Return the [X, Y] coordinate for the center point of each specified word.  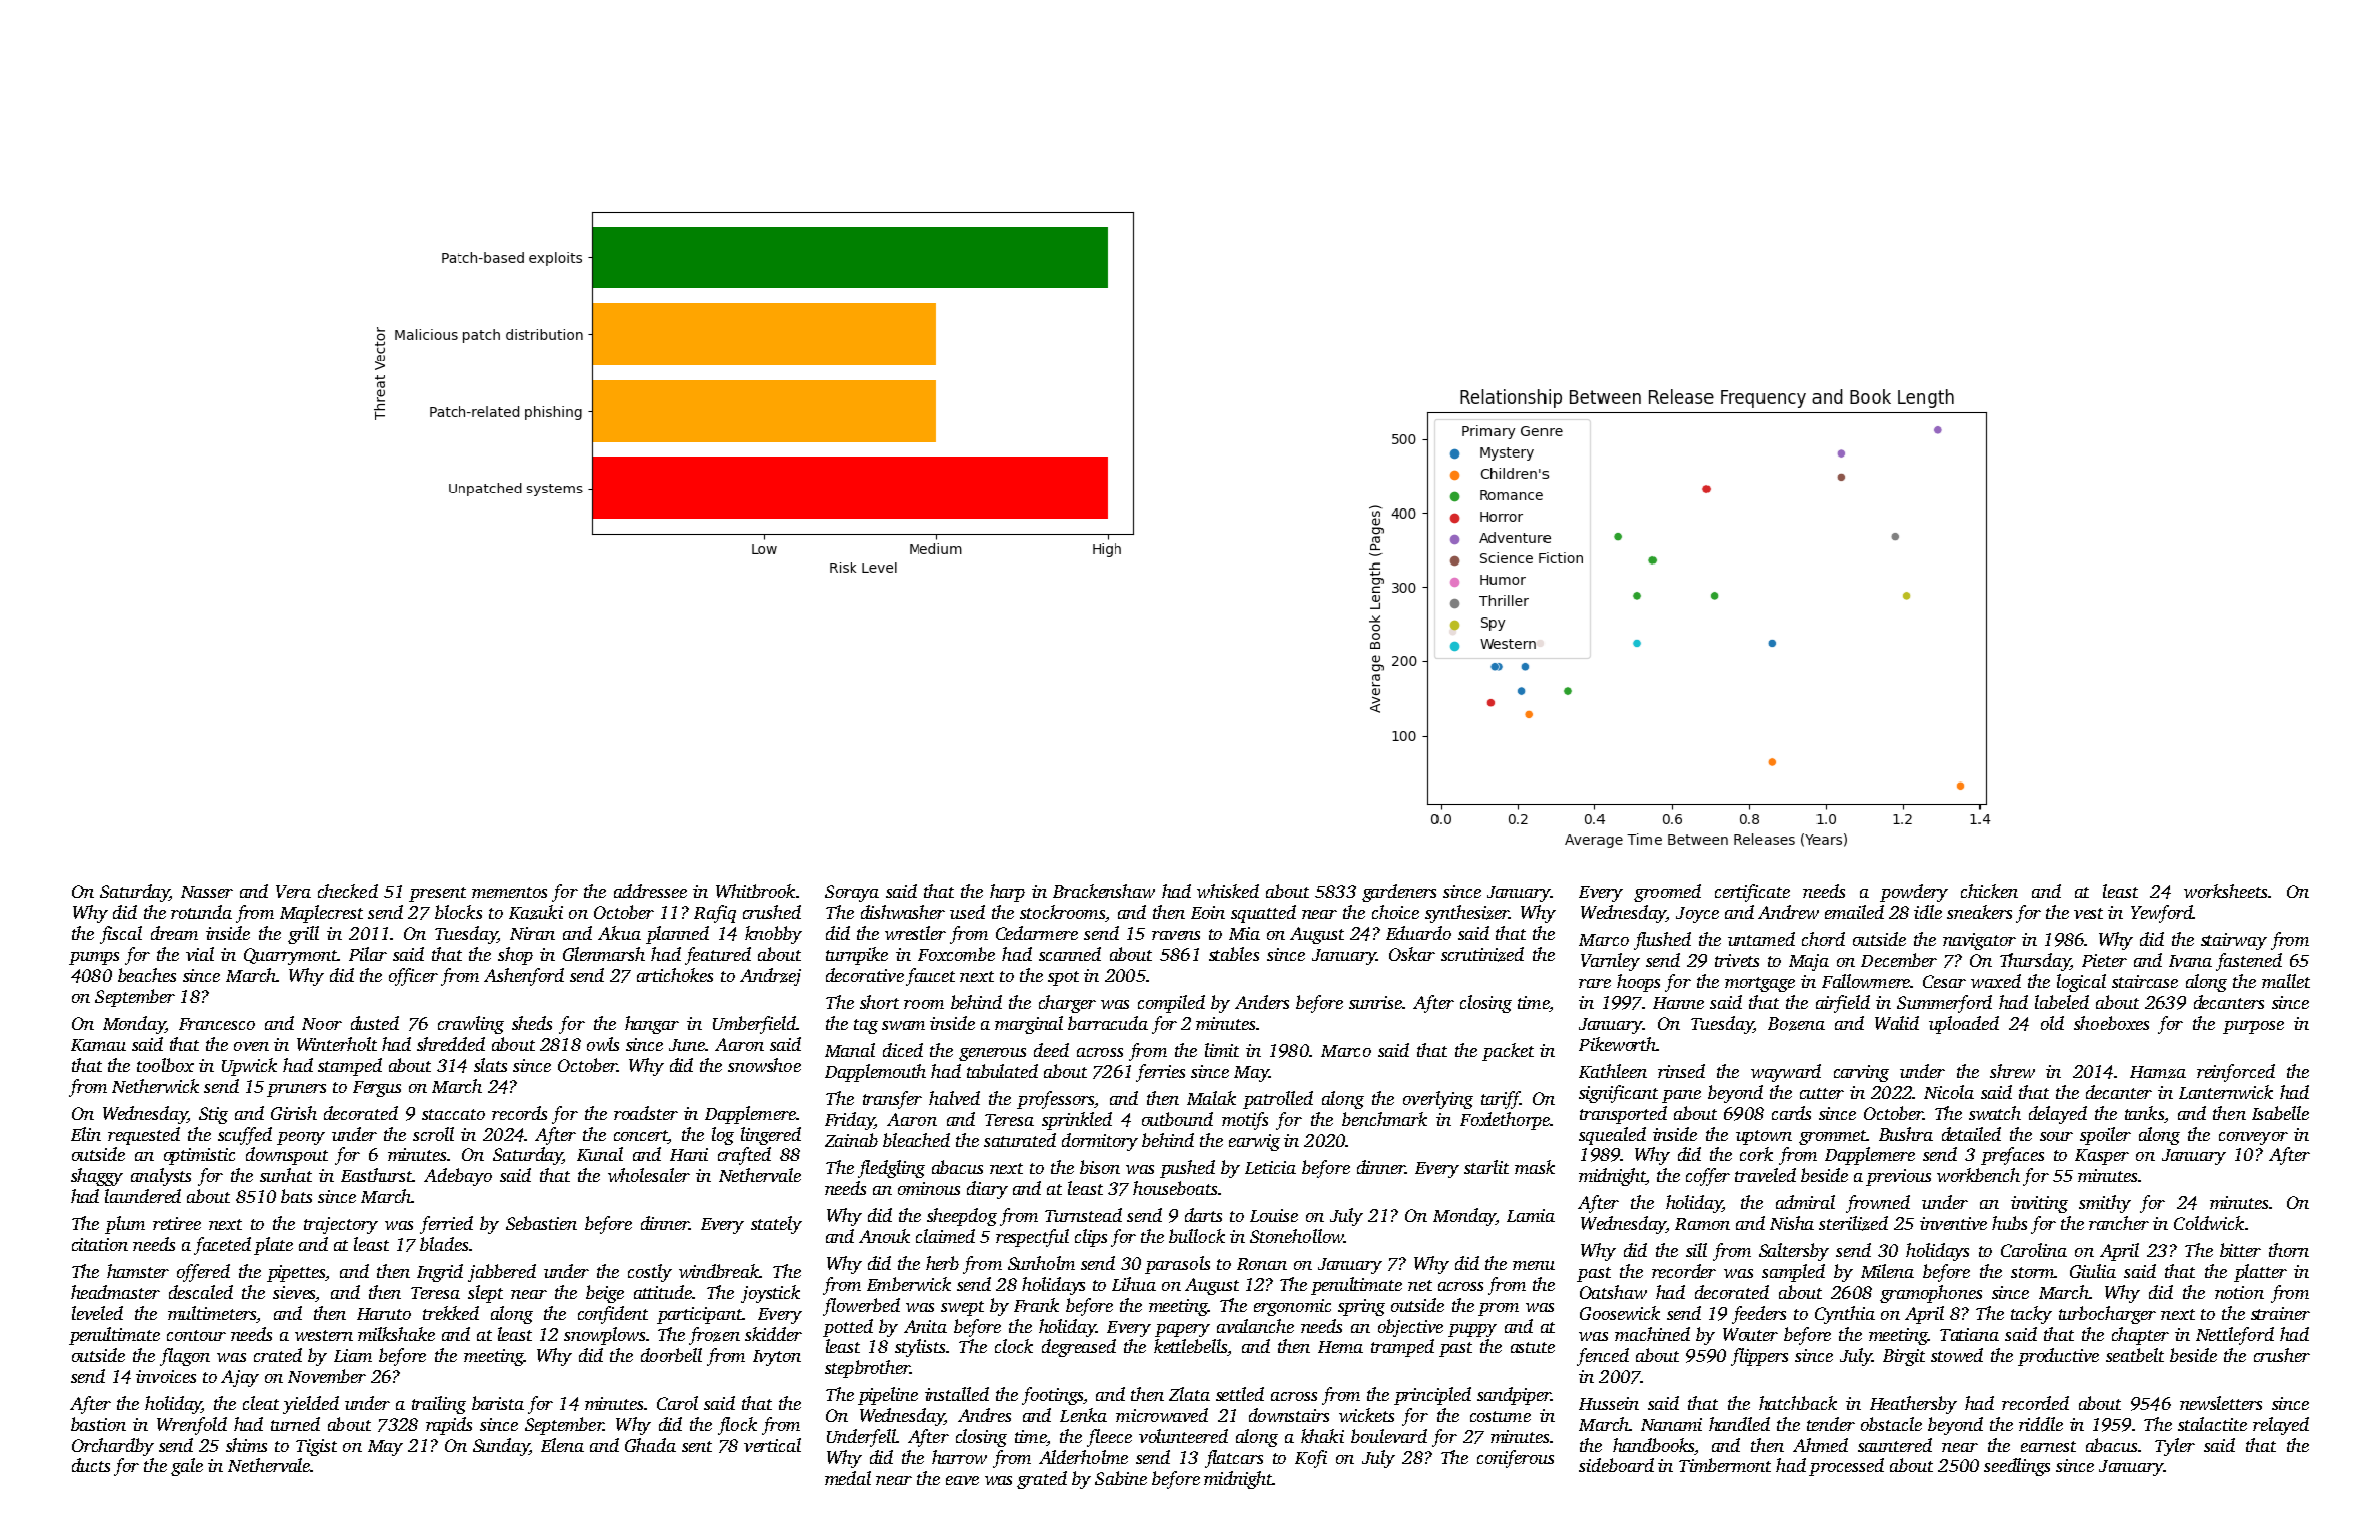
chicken [1989, 891]
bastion [98, 1424]
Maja [1809, 962]
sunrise [1375, 1002]
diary [987, 1190]
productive [2058, 1357]
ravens [1176, 935]
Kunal [600, 1154]
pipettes [296, 1273]
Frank [1036, 1305]
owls [603, 1044]
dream [174, 933]
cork [1756, 1154]
